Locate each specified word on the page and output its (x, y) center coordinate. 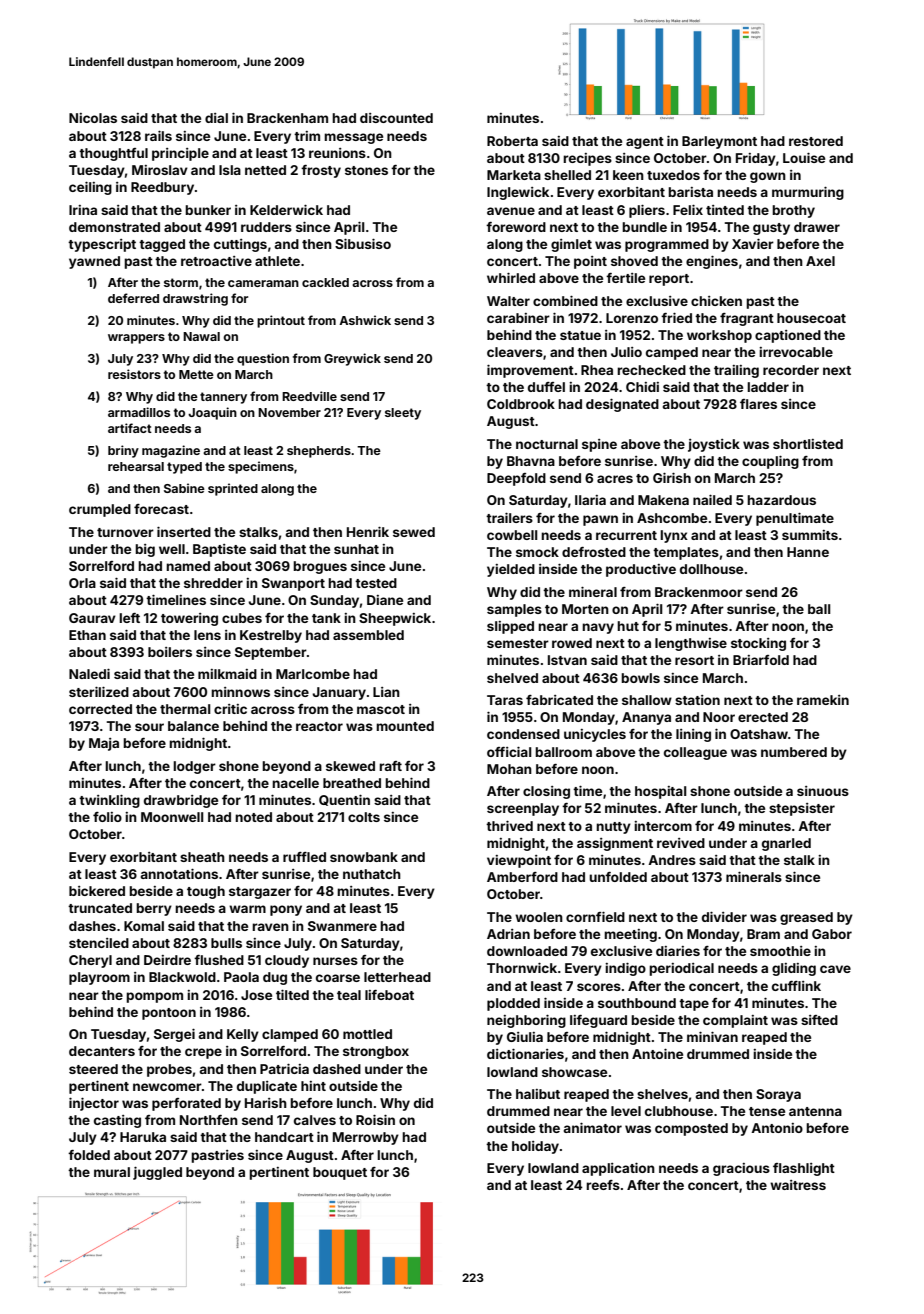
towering (189, 619)
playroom (99, 978)
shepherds (319, 452)
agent (645, 143)
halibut (538, 1094)
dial (216, 118)
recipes (587, 159)
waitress (798, 1185)
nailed (712, 500)
